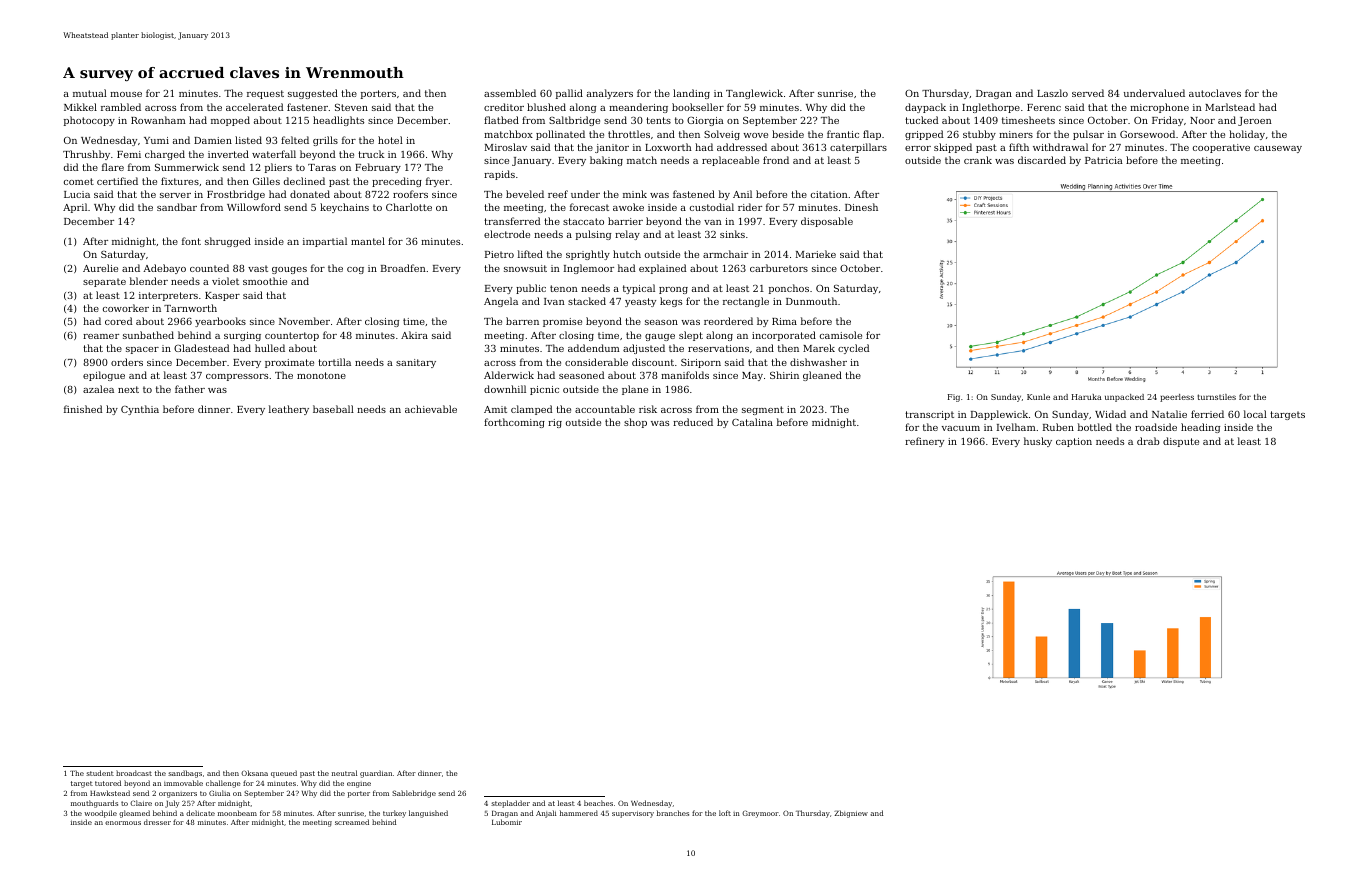  What do you see at coordinates (1087, 397) in the document?
I see `Haruka` at bounding box center [1087, 397].
